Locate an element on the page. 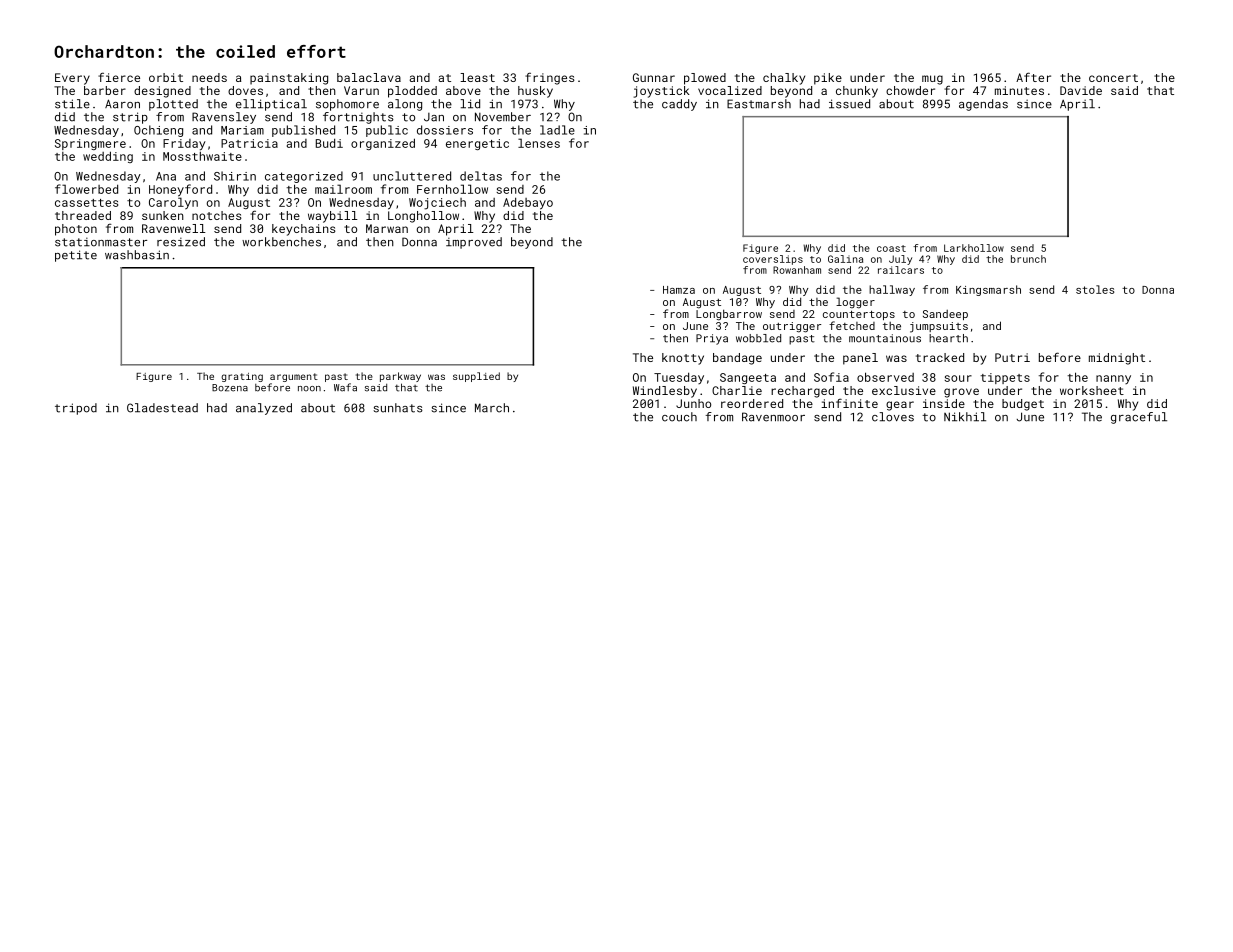 The height and width of the page is (952, 1233). washbasin is located at coordinates (137, 255).
